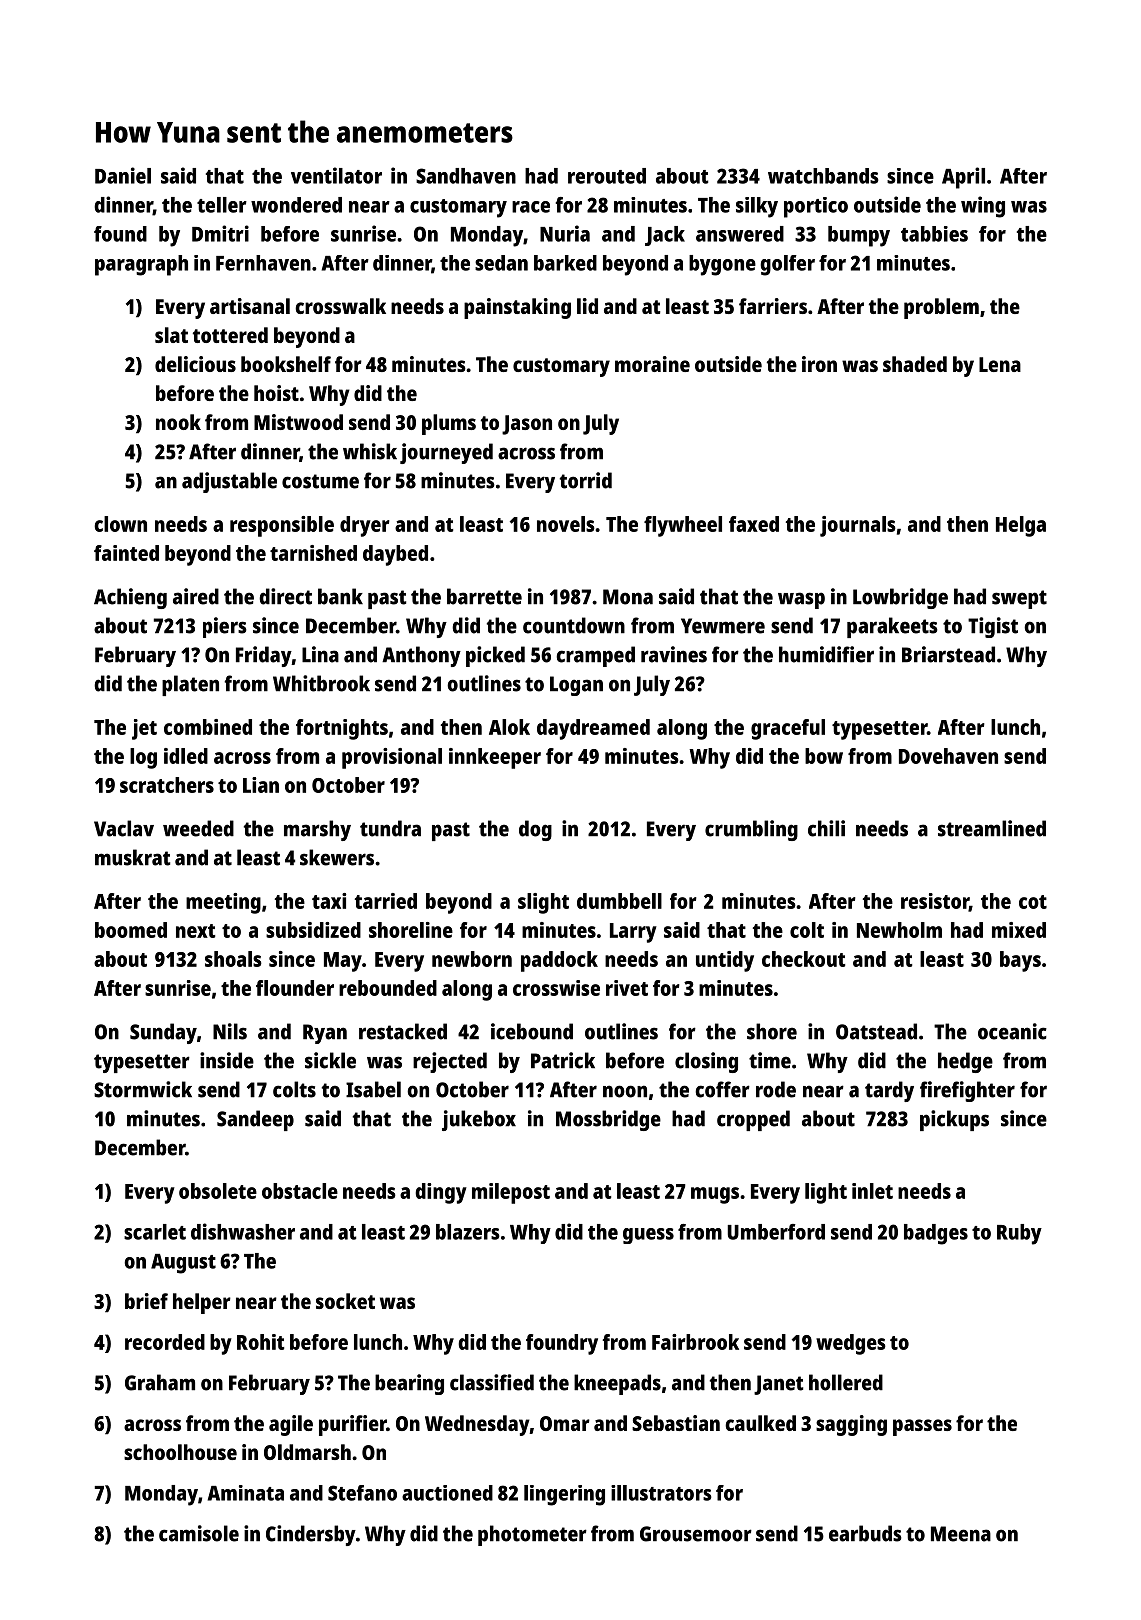 This page has height=1620, width=1141. Describe the element at coordinates (123, 175) in the page. I see `Daniel` at that location.
